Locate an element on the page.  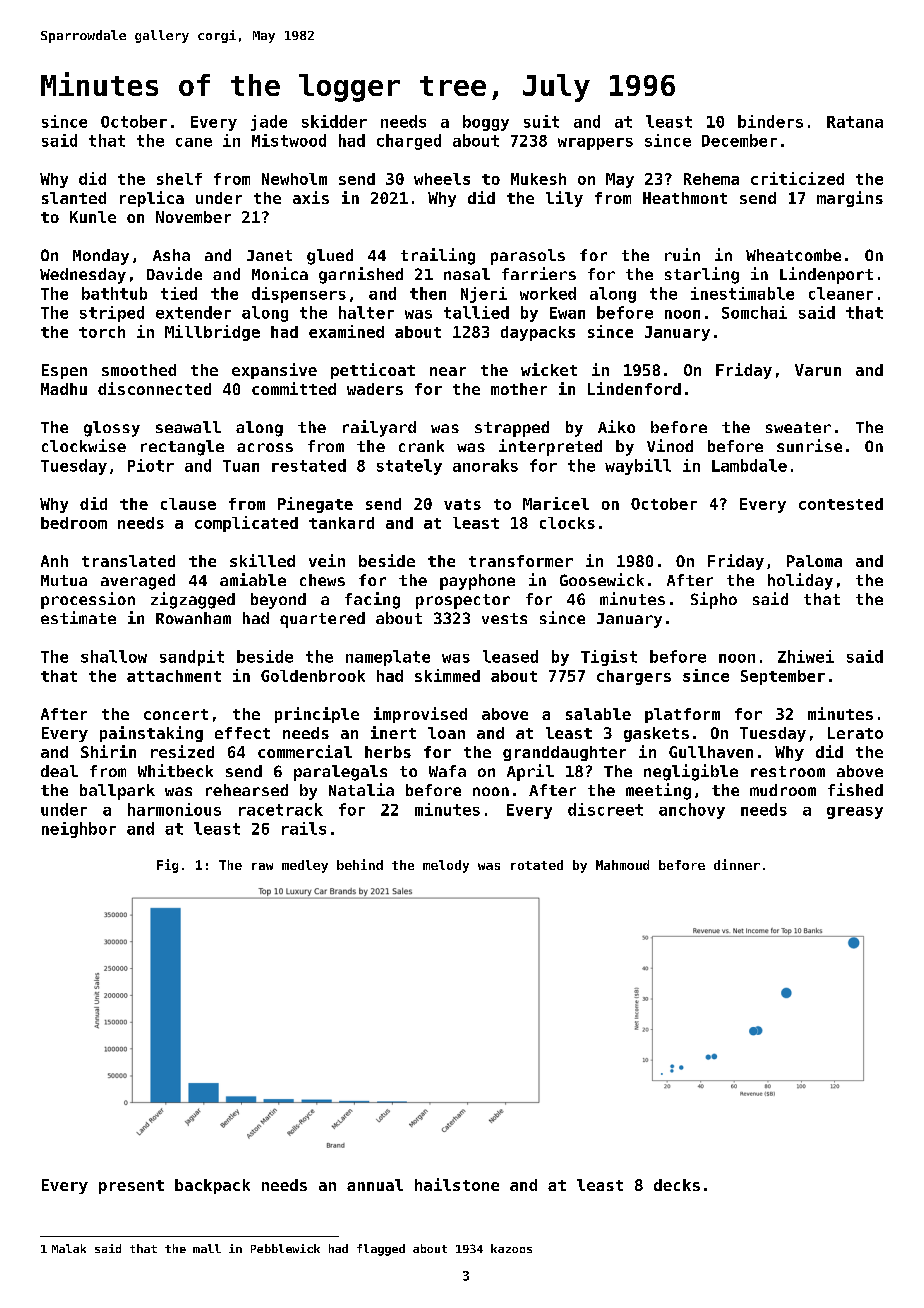
neighbor is located at coordinates (79, 830).
